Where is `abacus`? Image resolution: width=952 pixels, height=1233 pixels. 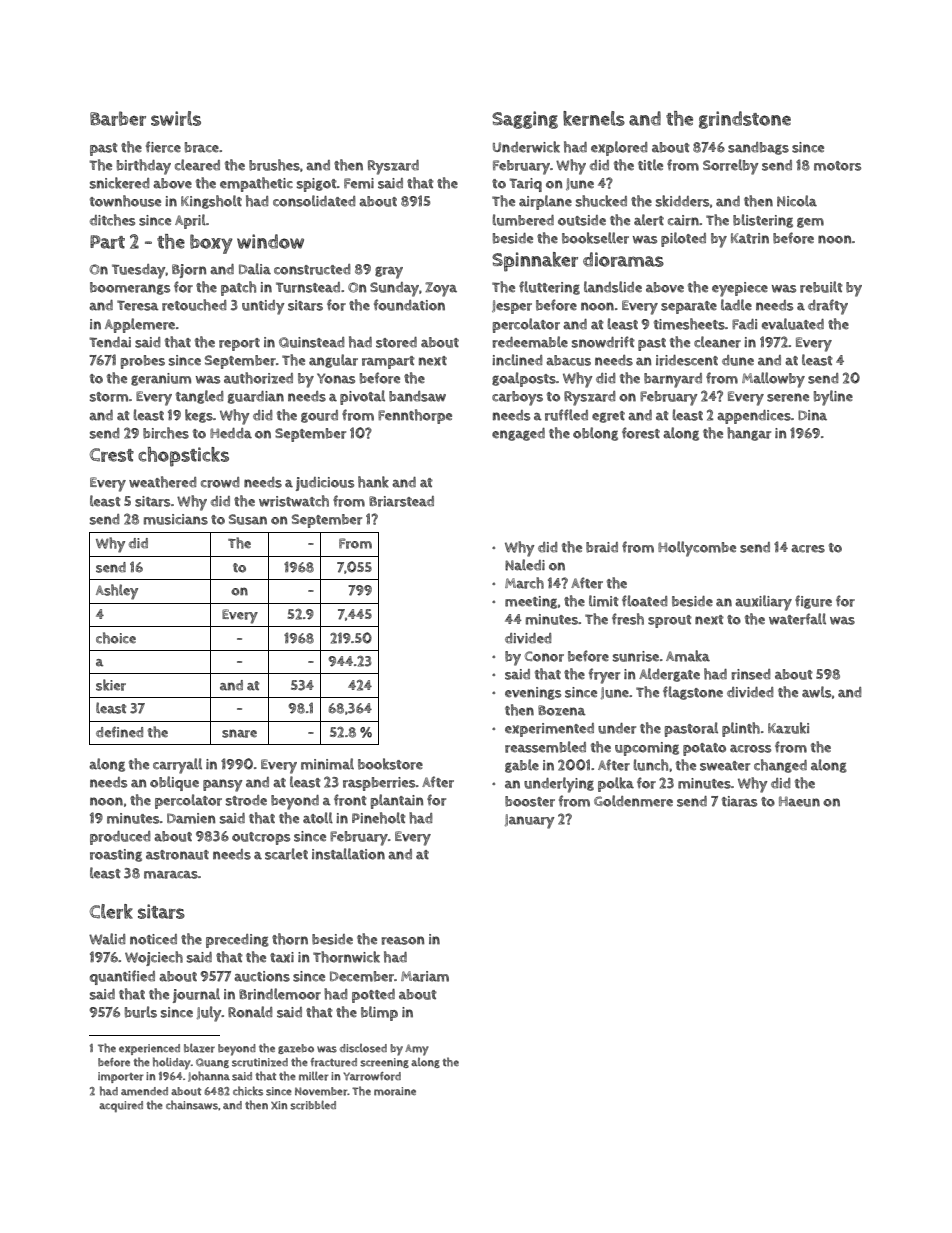 abacus is located at coordinates (568, 360).
